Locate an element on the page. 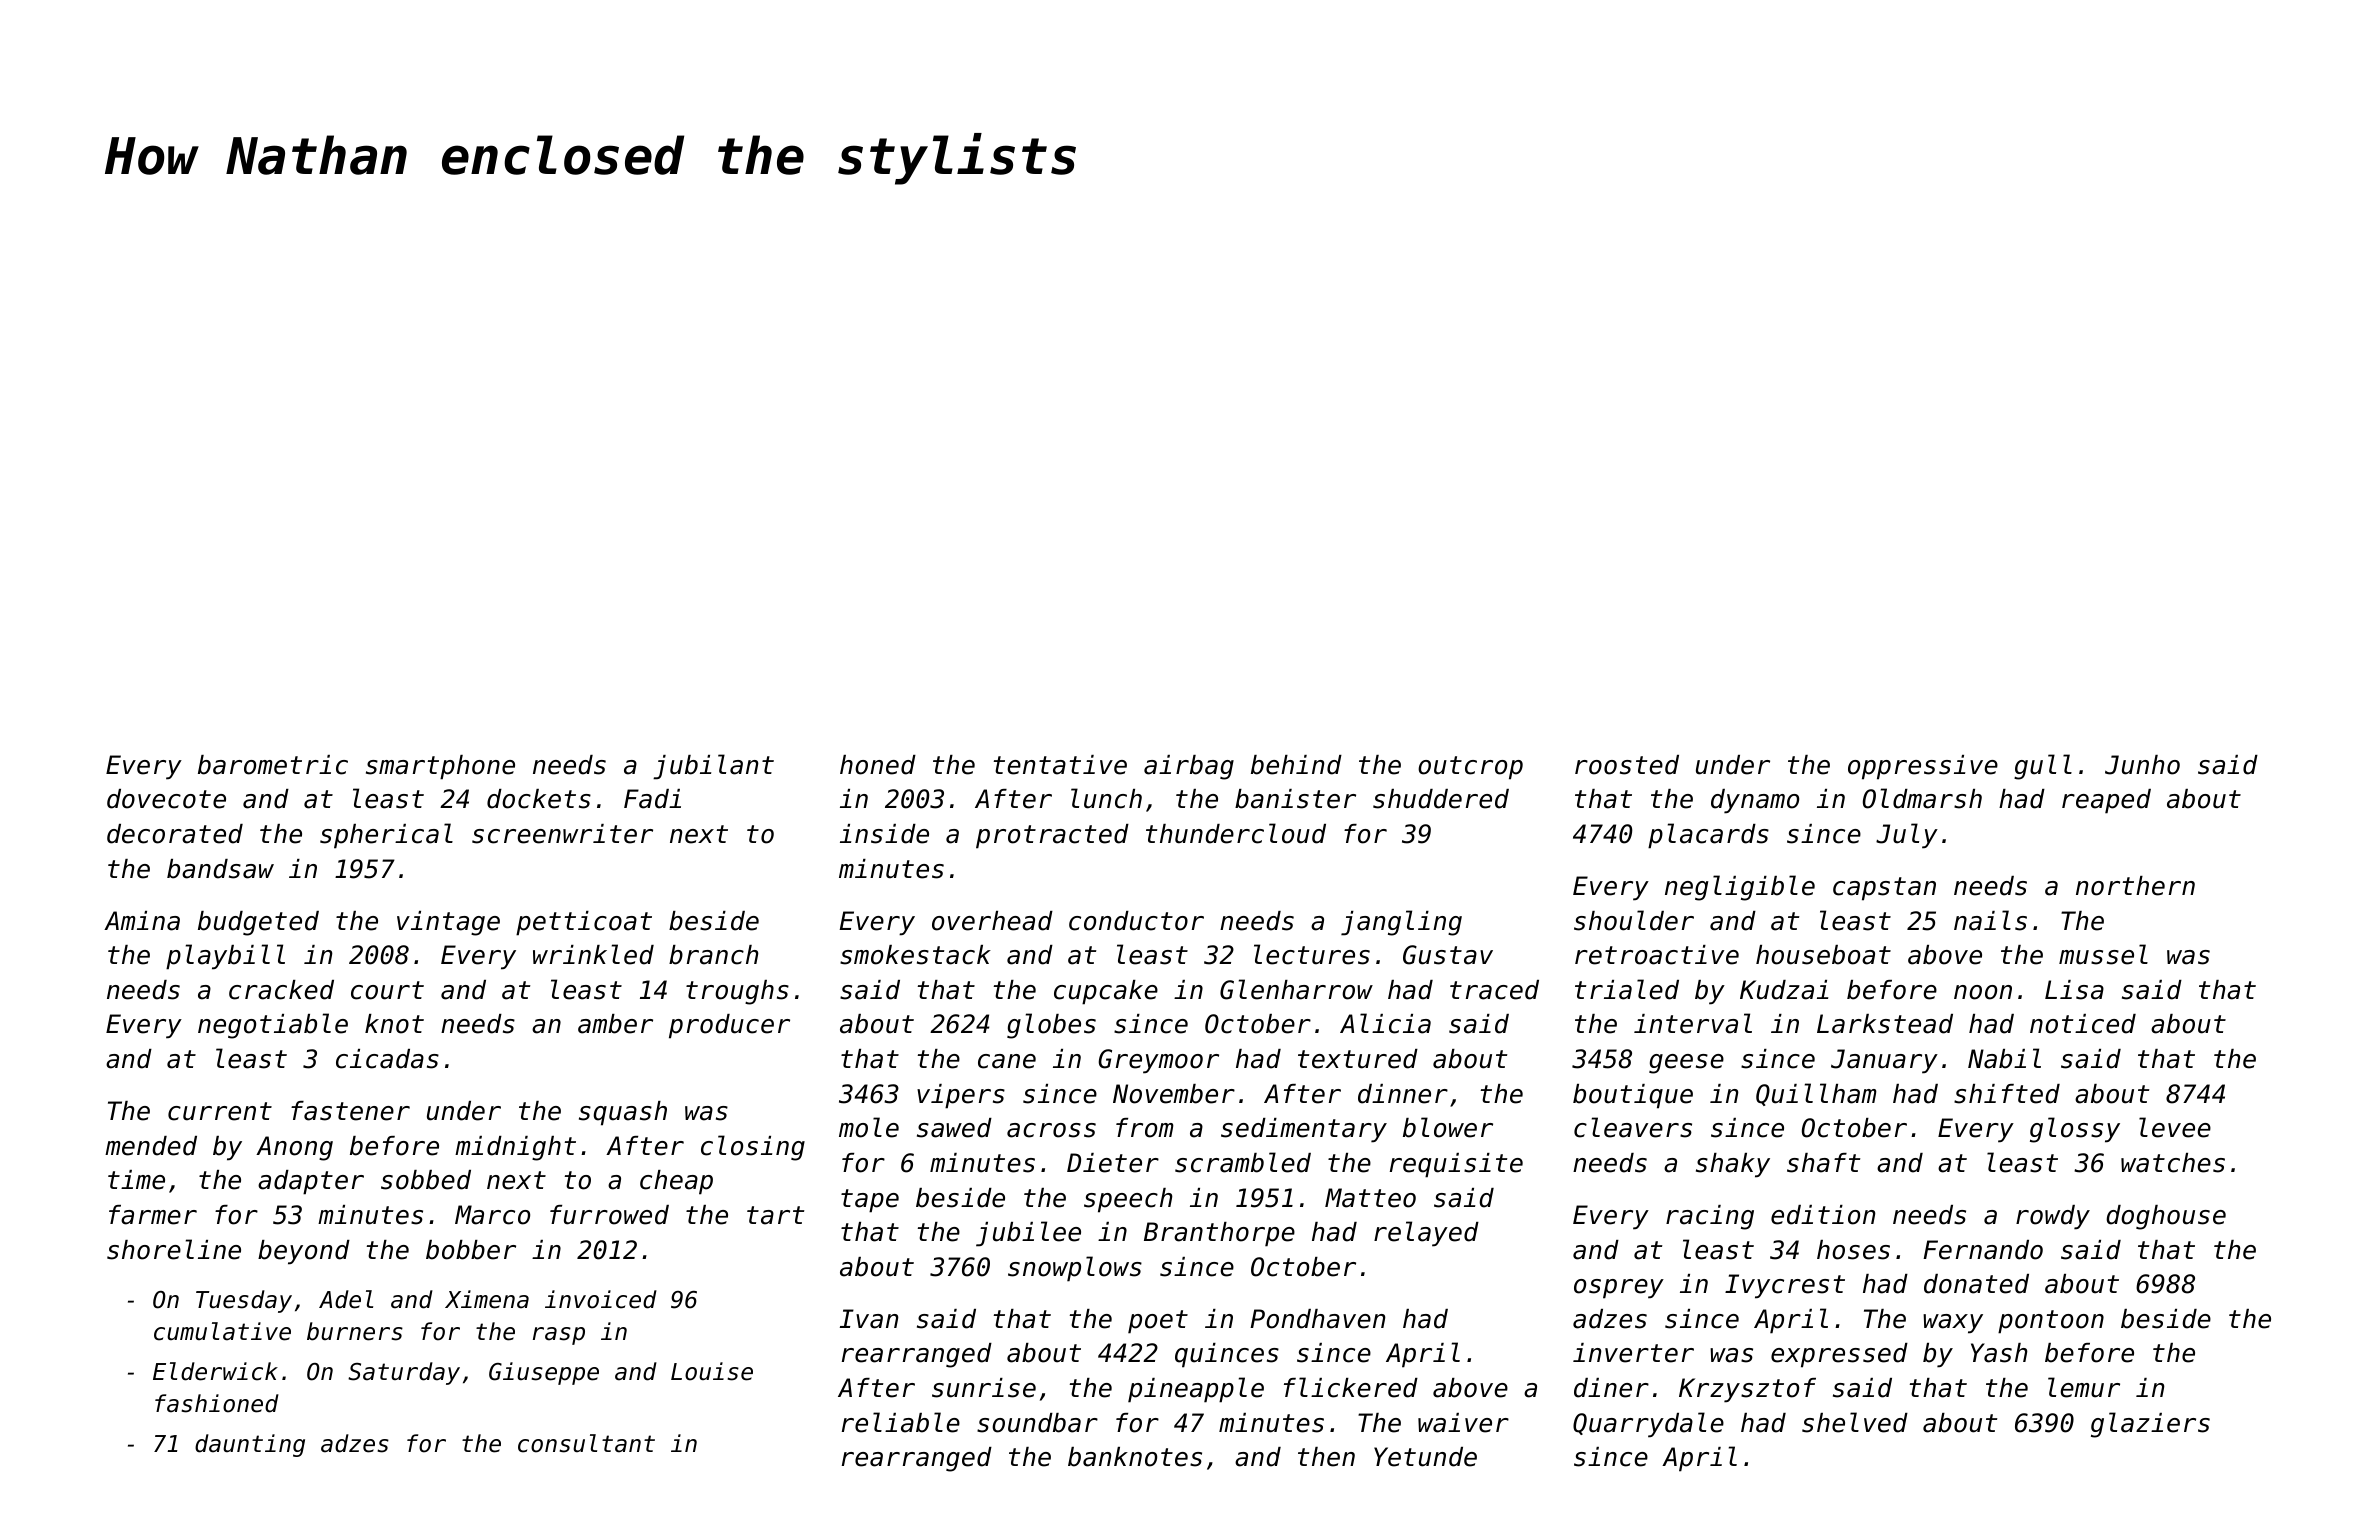 The height and width of the document is (1540, 2380). reaped is located at coordinates (2106, 801).
